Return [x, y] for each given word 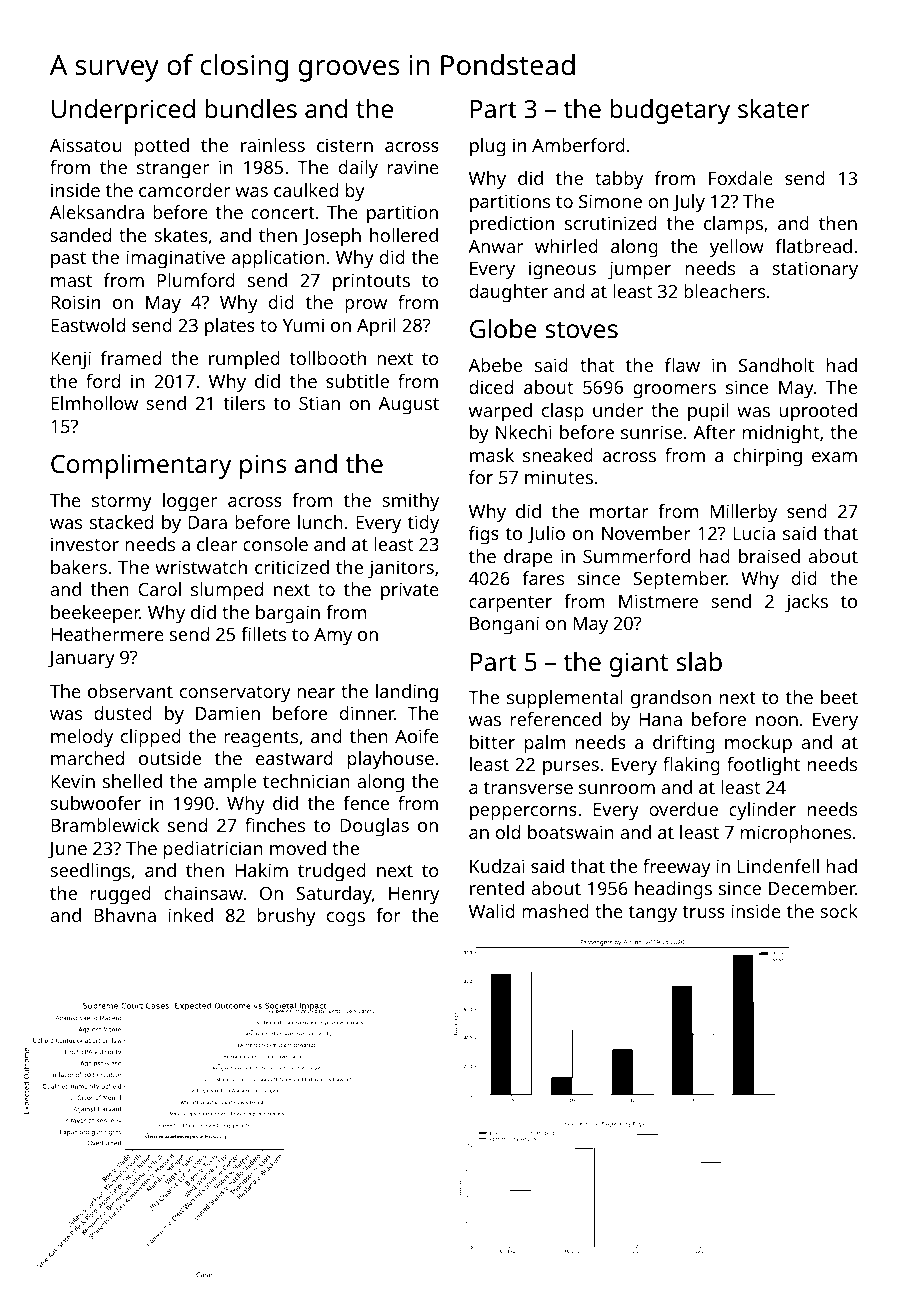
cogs [346, 919]
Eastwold [88, 325]
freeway [677, 868]
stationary [815, 270]
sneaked [558, 455]
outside [170, 758]
